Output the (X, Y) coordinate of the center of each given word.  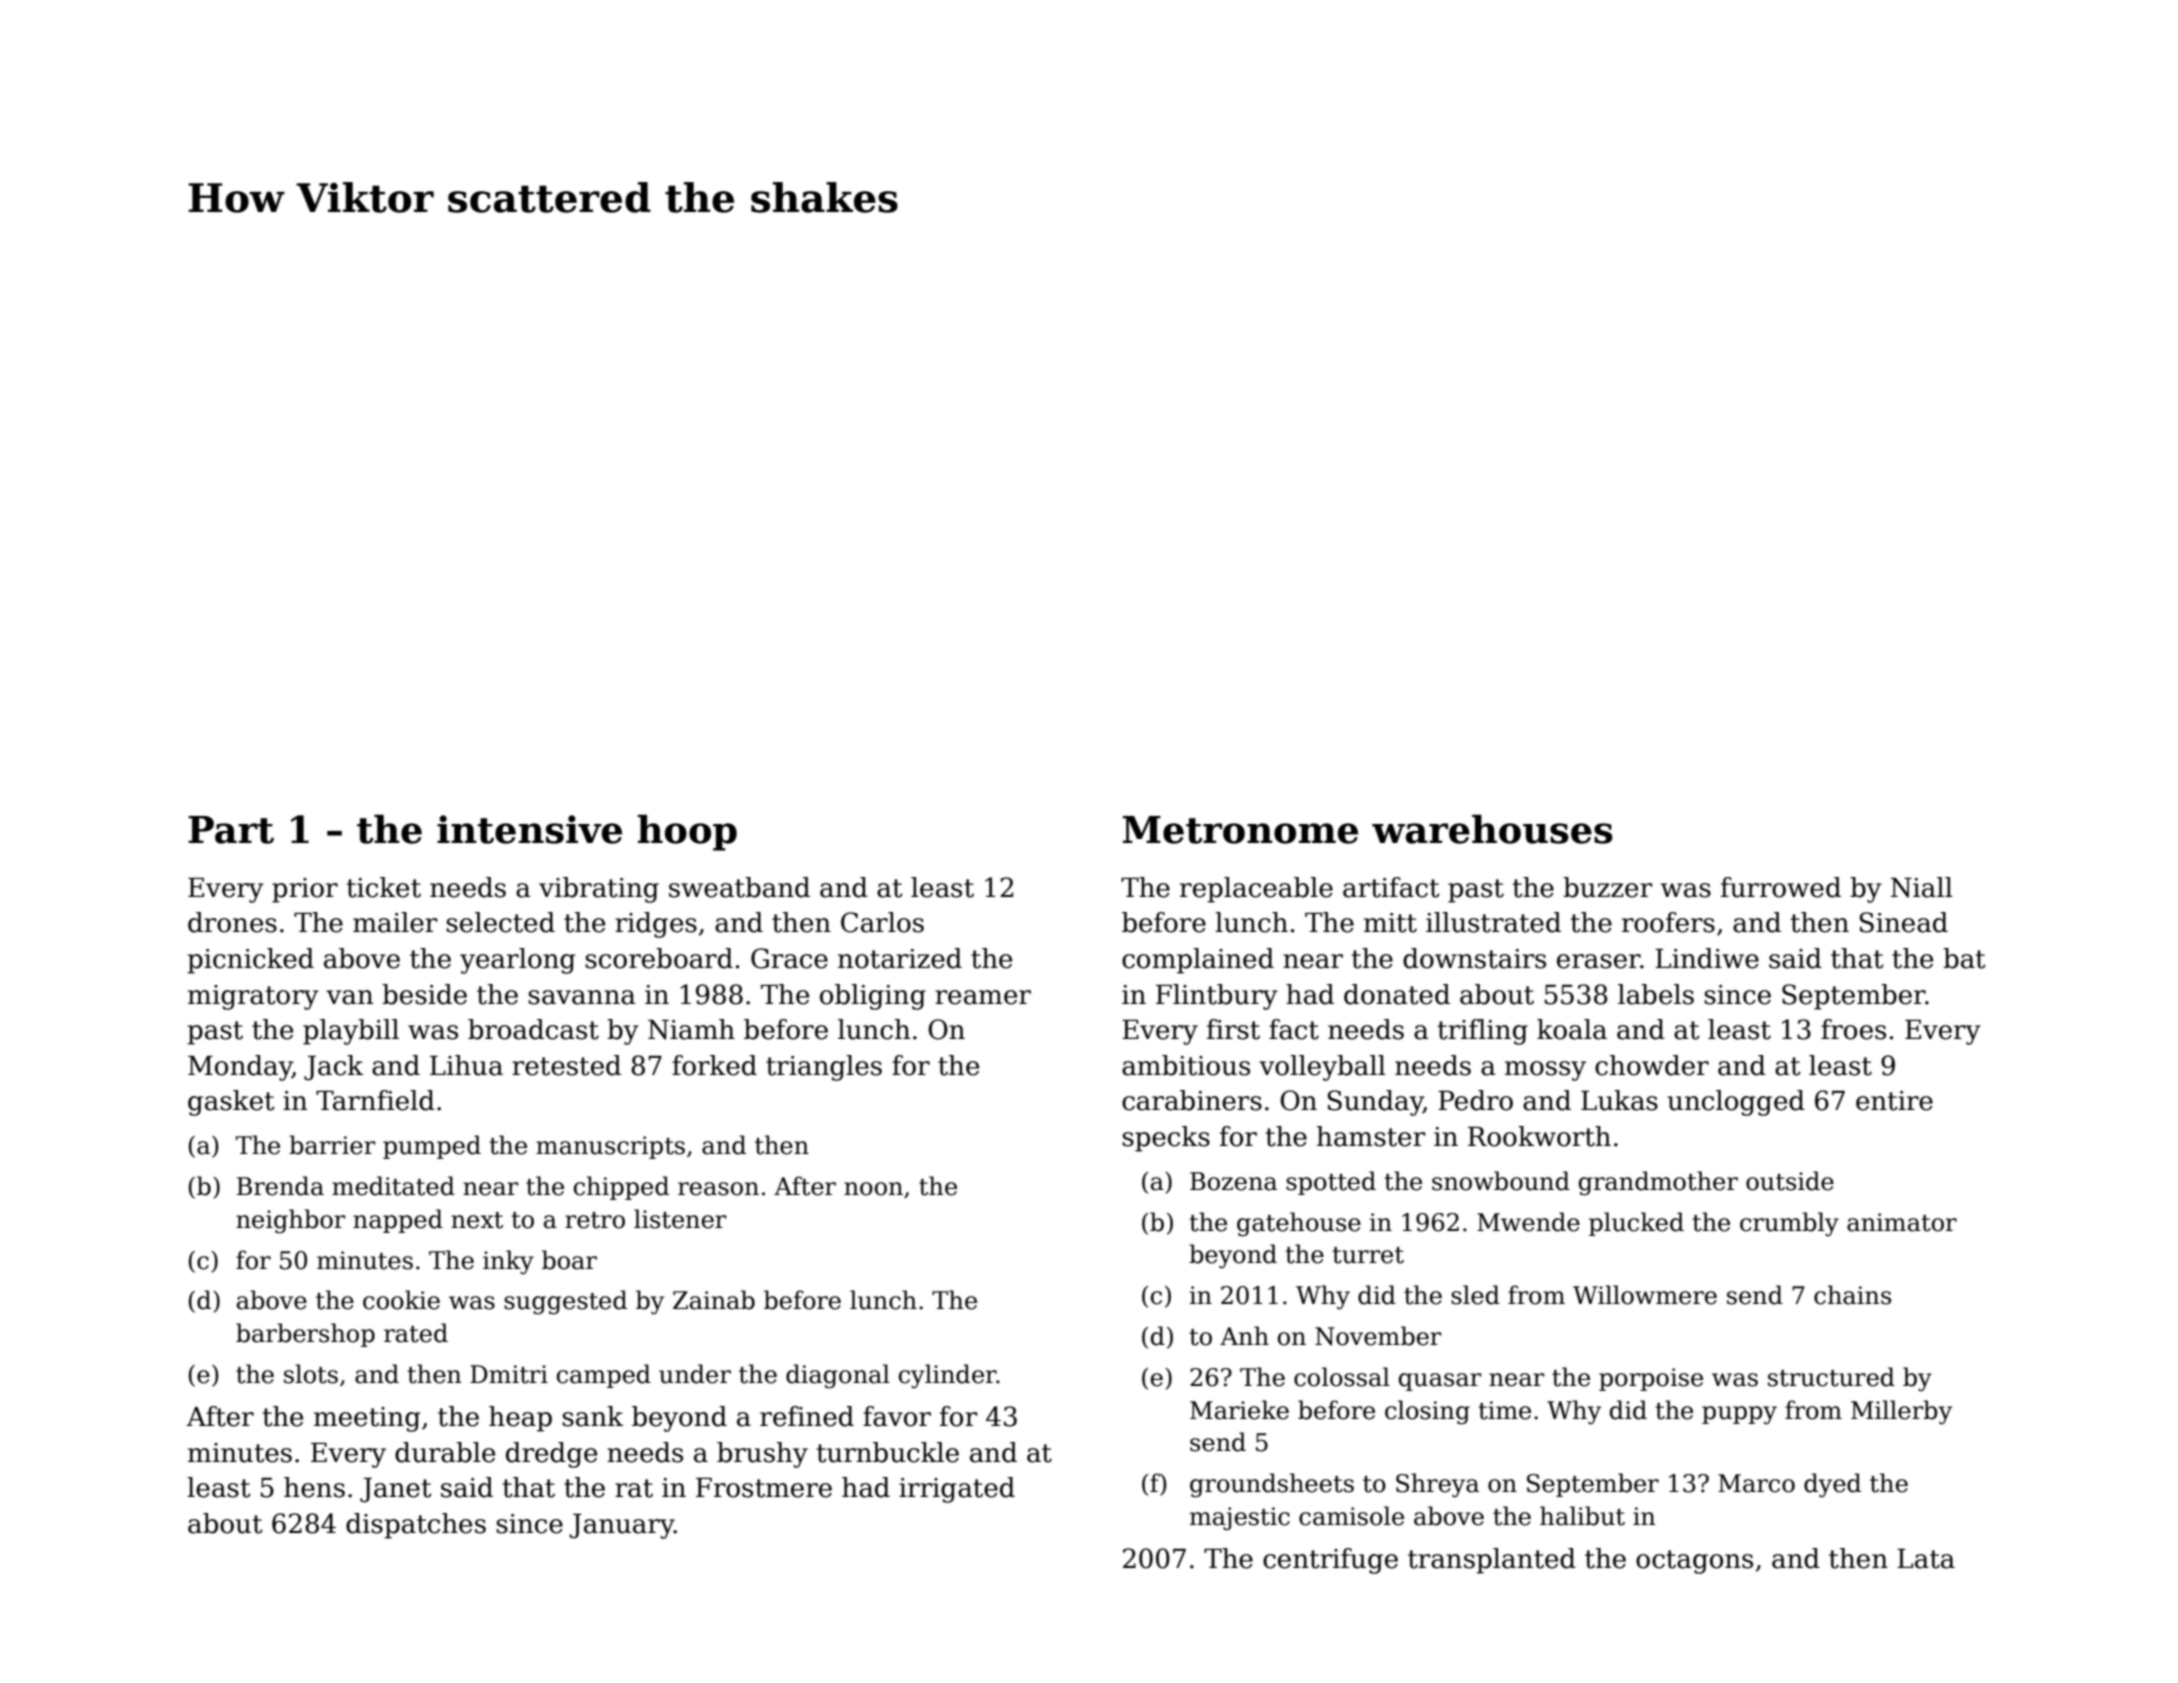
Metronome (1240, 830)
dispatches (416, 1526)
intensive (529, 829)
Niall (1922, 887)
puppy (1739, 1415)
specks (1166, 1139)
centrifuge (1330, 1561)
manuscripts (610, 1147)
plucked (1636, 1224)
